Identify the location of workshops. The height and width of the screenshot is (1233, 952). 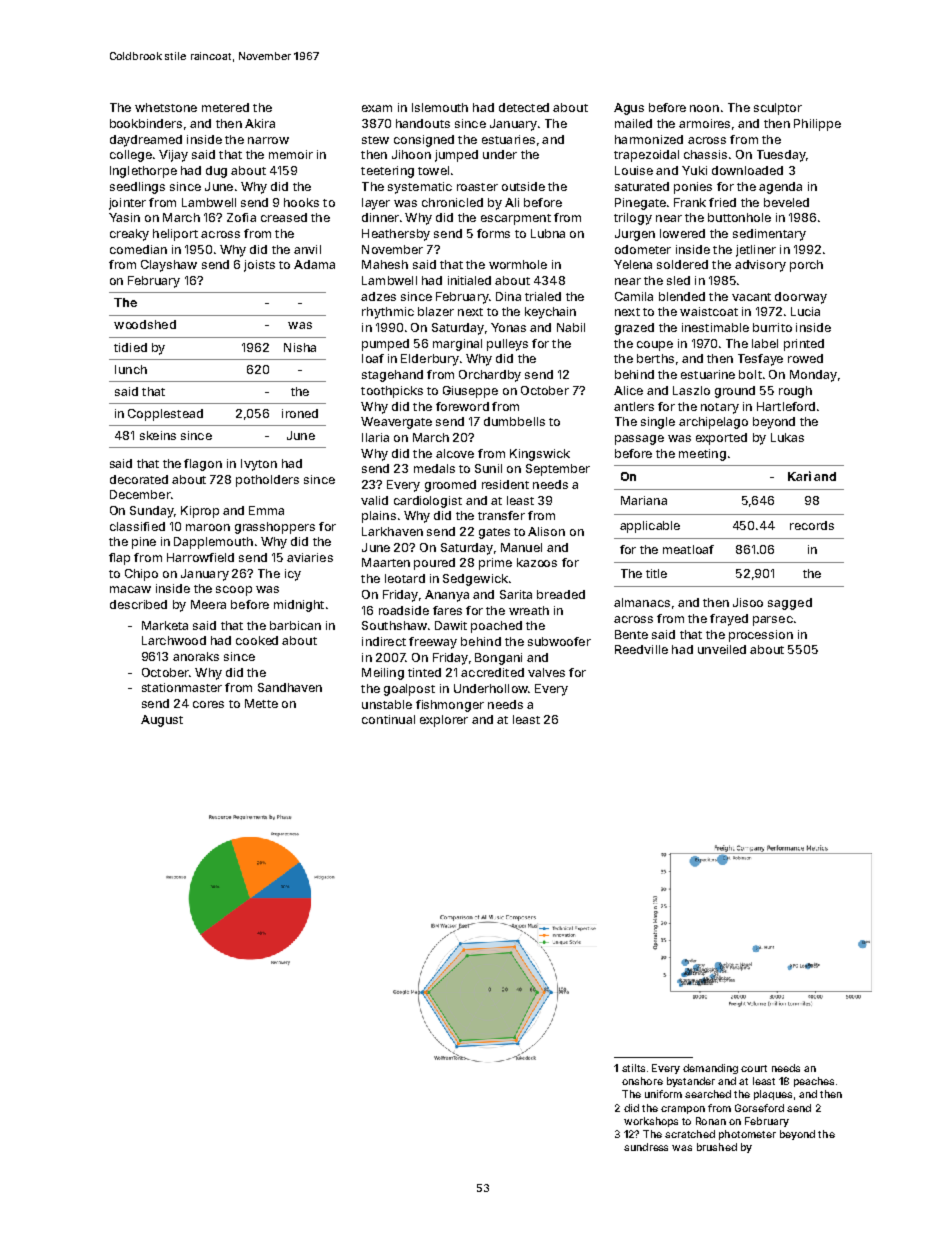
(651, 1122).
